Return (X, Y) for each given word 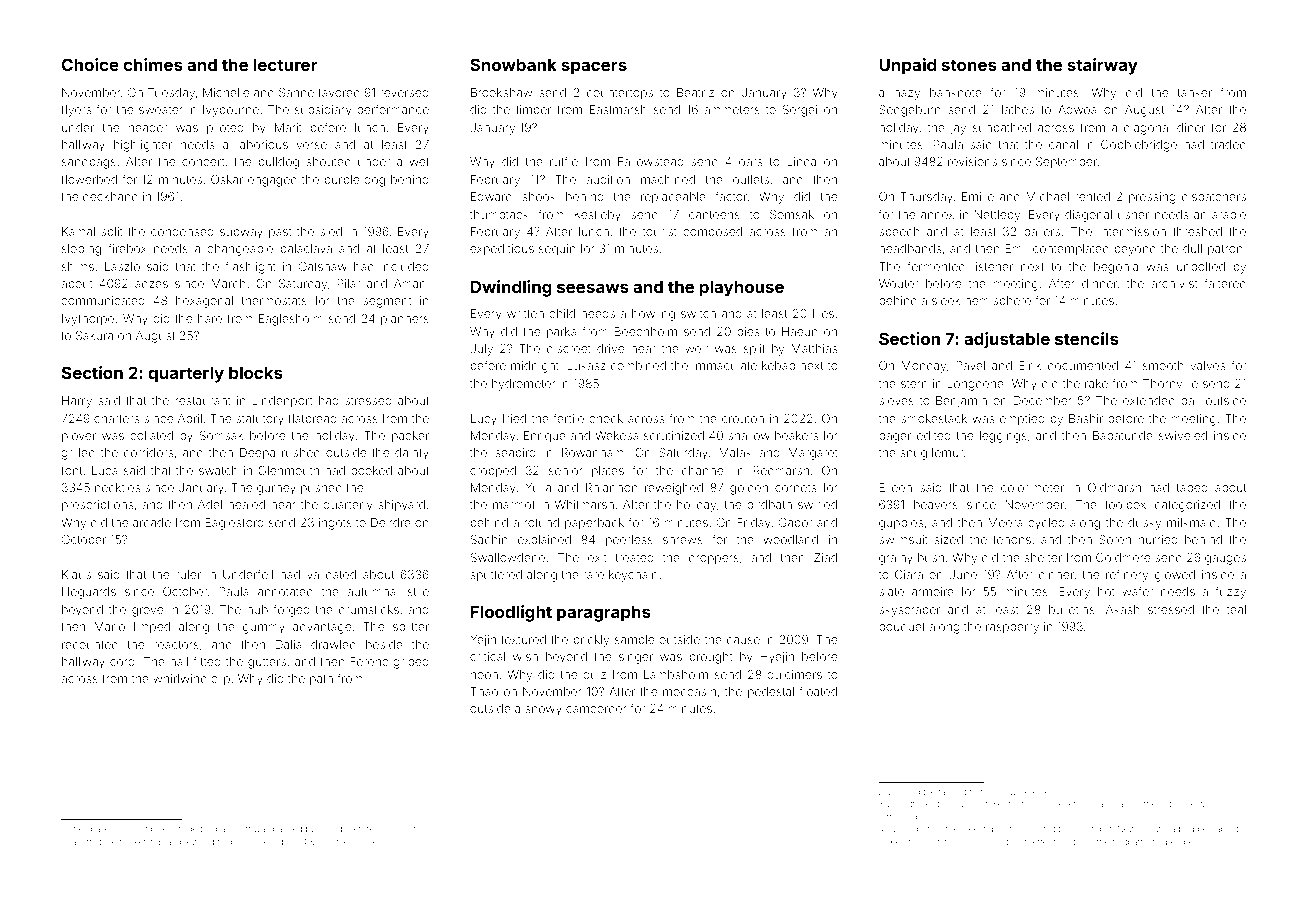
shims (78, 266)
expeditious (502, 250)
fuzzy (1230, 592)
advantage (322, 628)
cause (743, 640)
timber (533, 109)
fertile (569, 418)
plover (79, 437)
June (963, 574)
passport (233, 830)
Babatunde (1123, 435)
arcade (152, 522)
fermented (936, 266)
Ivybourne (231, 111)
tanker (1194, 92)
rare (593, 575)
